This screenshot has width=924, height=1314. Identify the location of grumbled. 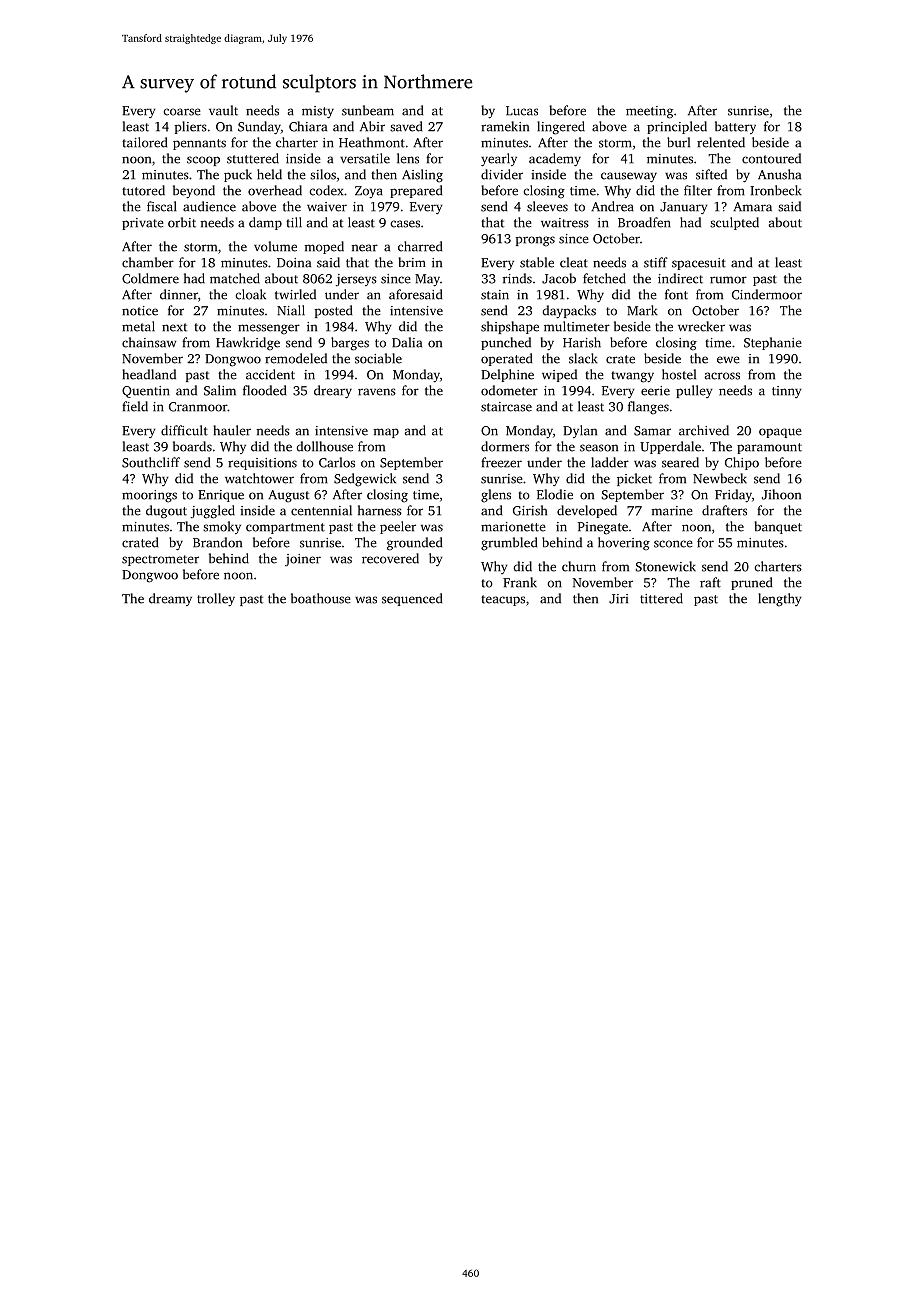
(509, 544).
